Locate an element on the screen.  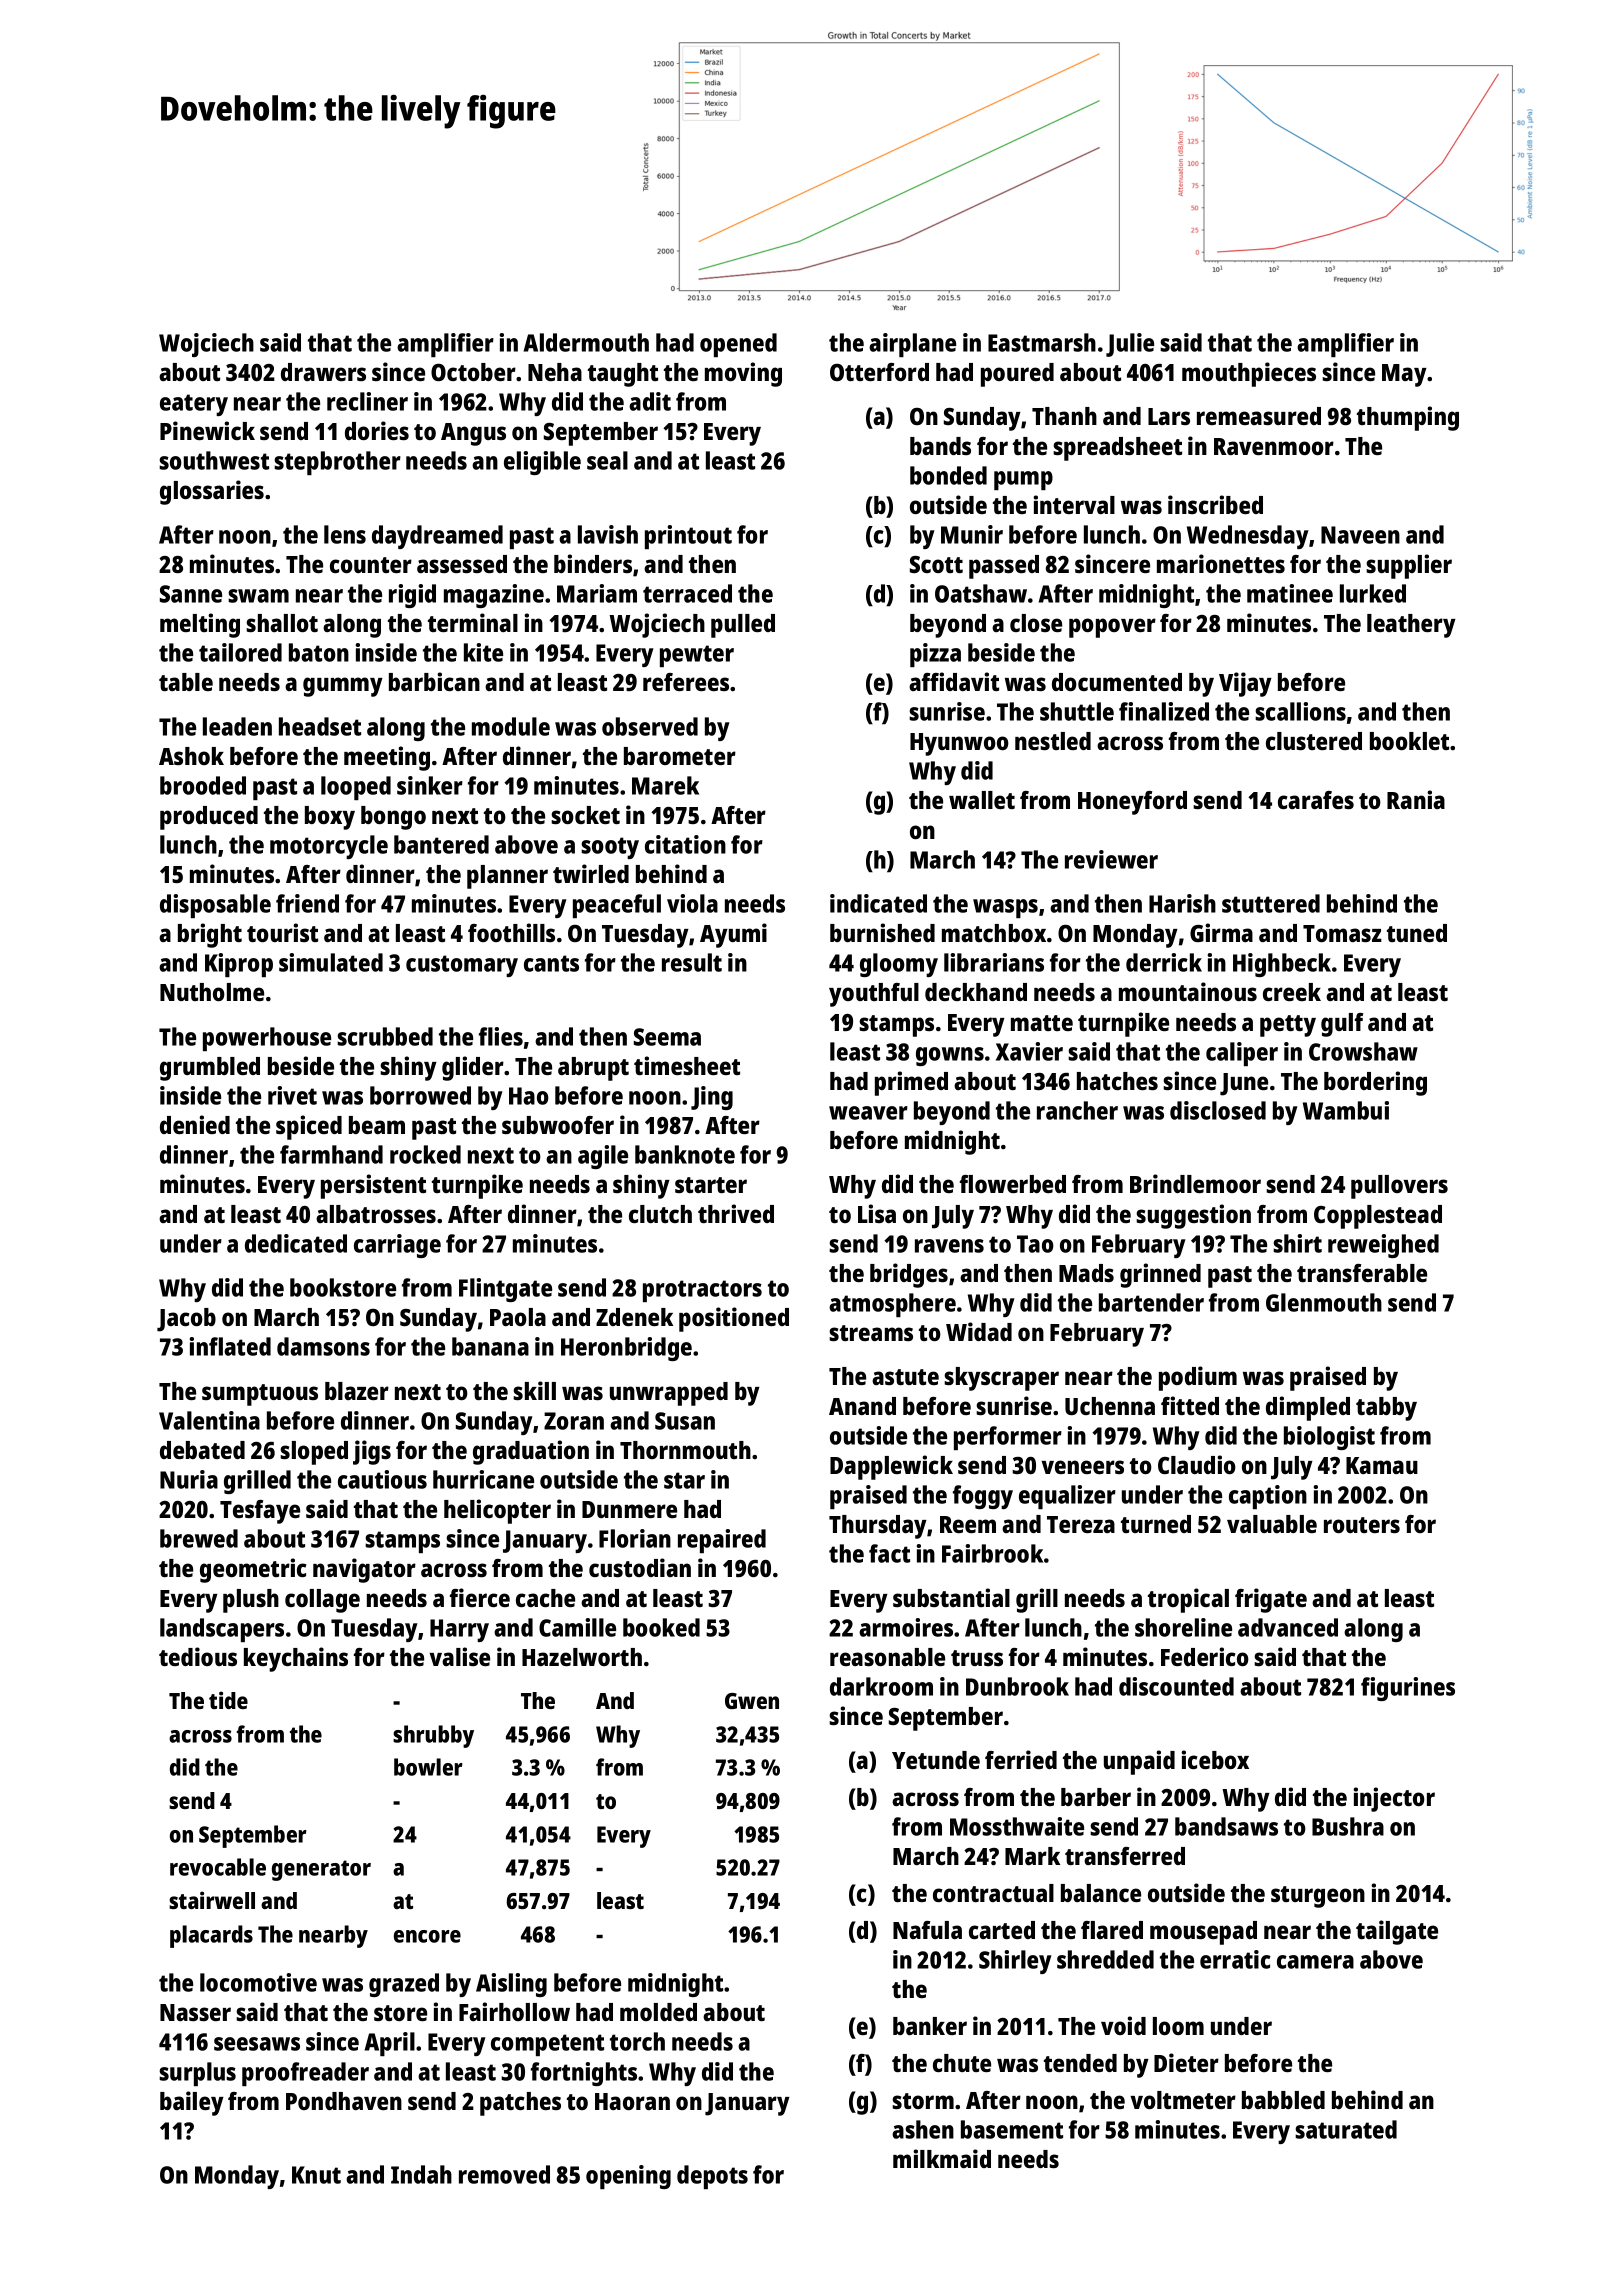
socket is located at coordinates (585, 815).
